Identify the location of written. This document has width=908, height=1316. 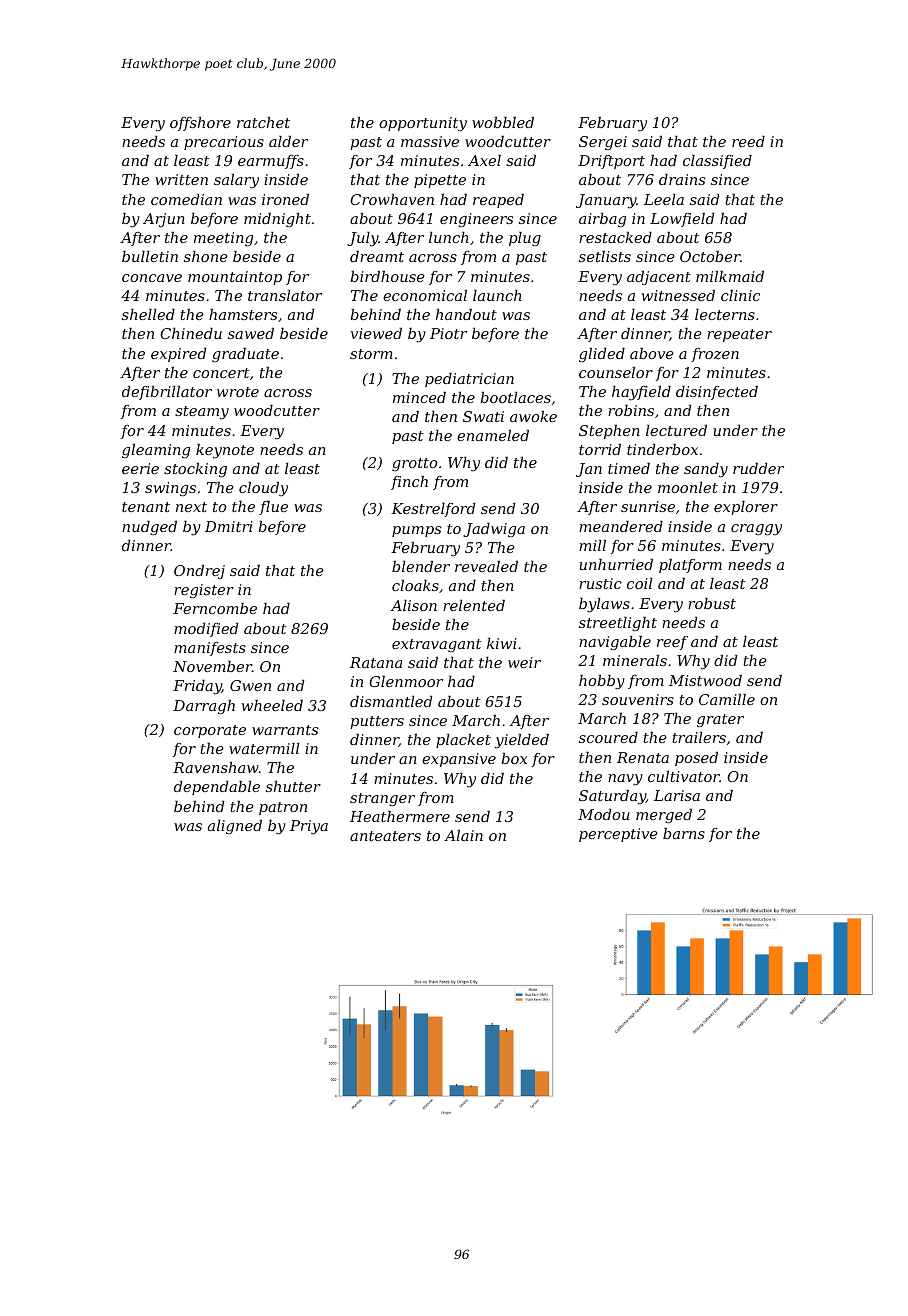
(181, 179).
